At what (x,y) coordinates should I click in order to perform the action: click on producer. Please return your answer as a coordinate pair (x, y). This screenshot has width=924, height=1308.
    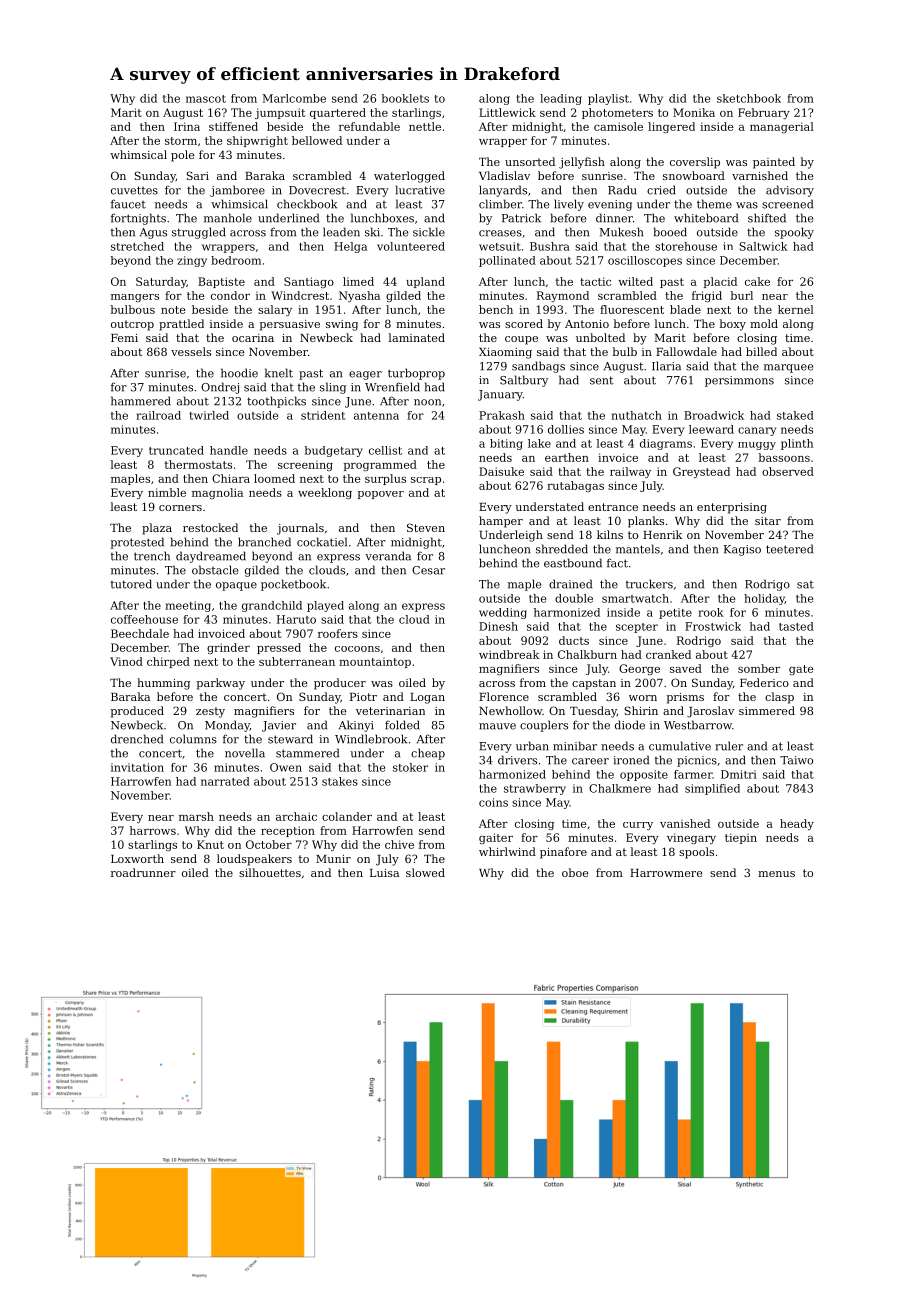
    Looking at the image, I should click on (340, 684).
